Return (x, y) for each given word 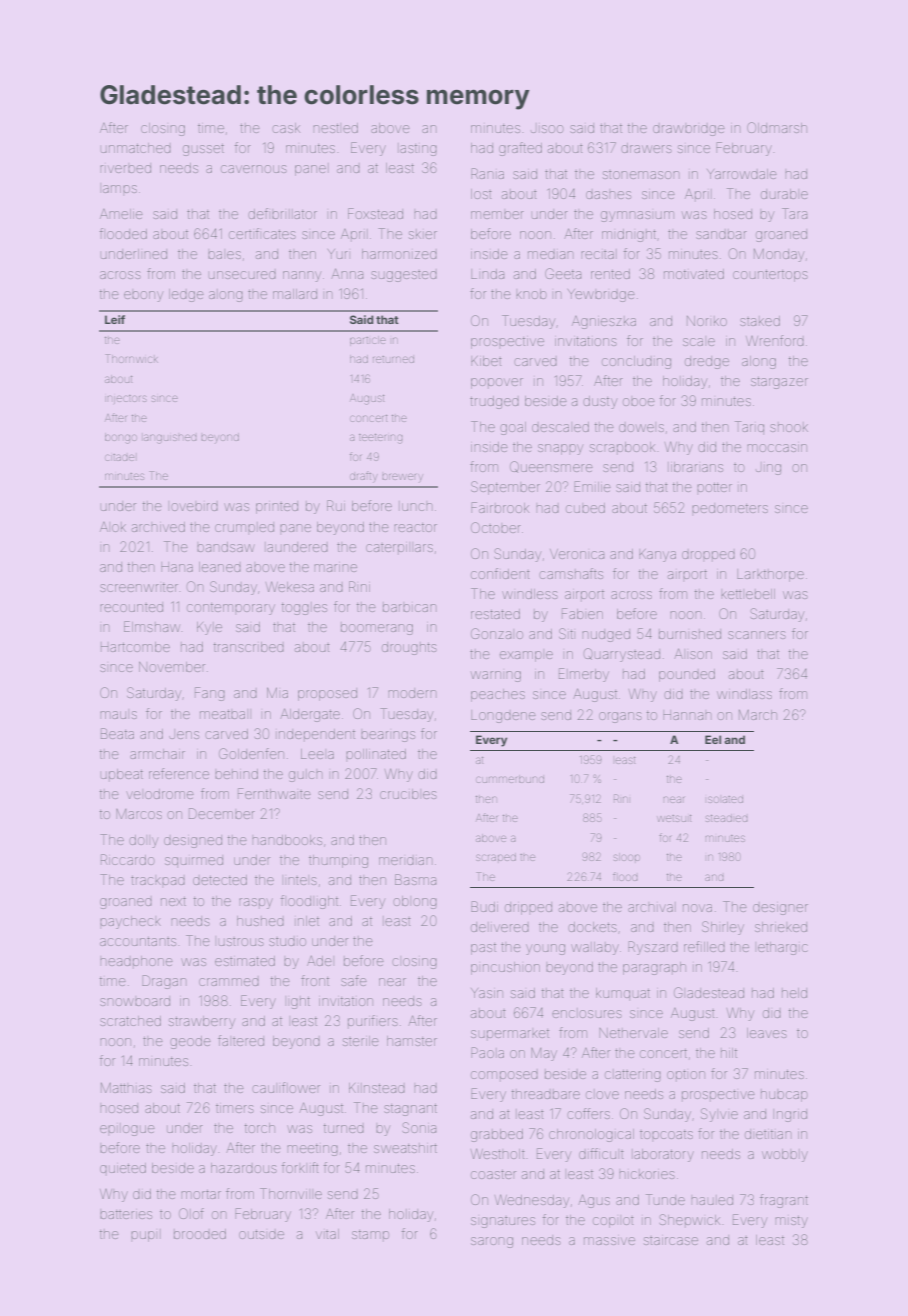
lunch (416, 506)
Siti (566, 633)
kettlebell (748, 594)
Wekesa (290, 587)
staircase (671, 1241)
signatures (503, 1222)
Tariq (749, 428)
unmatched (136, 148)
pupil (146, 1235)
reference (179, 773)
